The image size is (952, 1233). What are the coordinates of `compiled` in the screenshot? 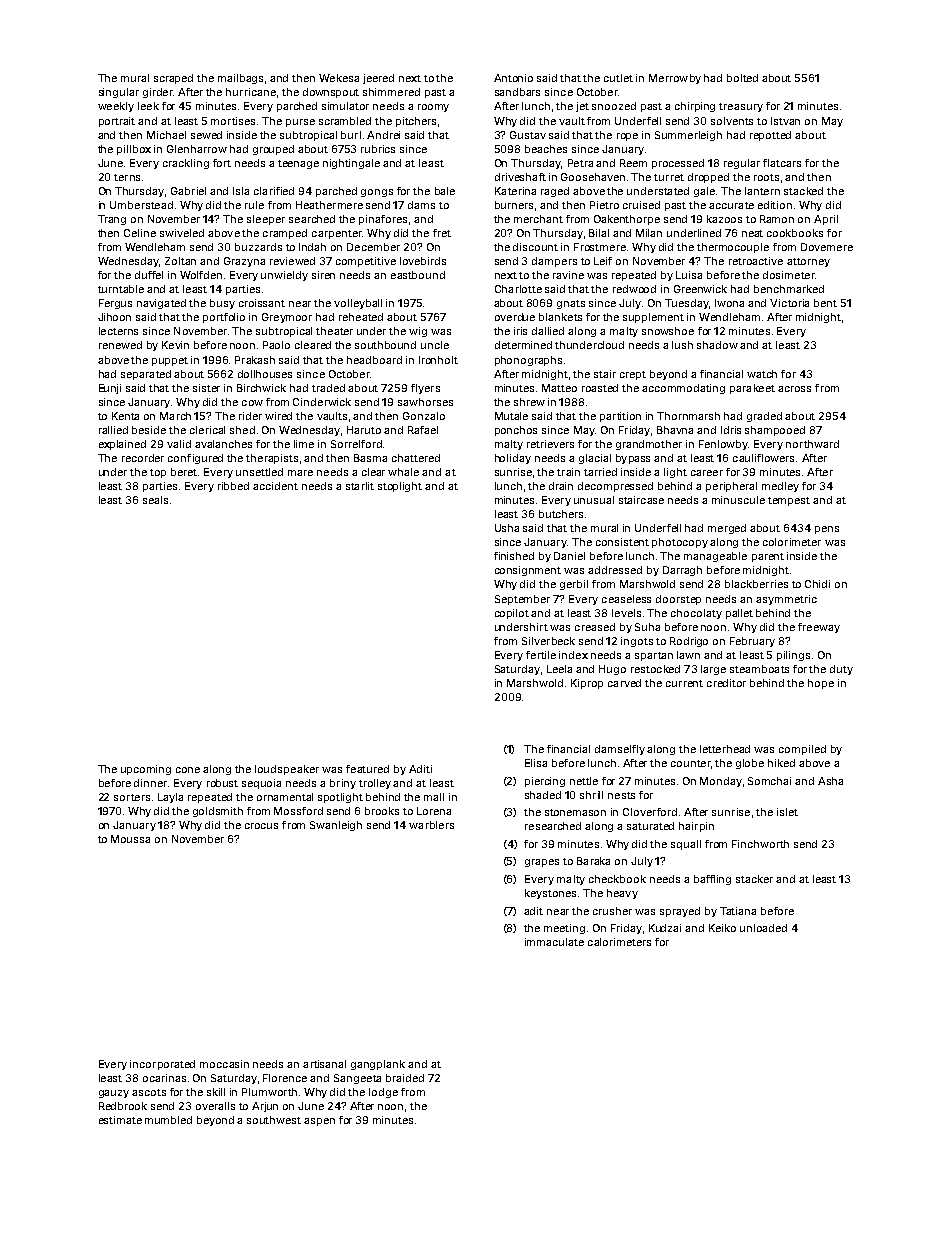 It's located at (802, 750).
